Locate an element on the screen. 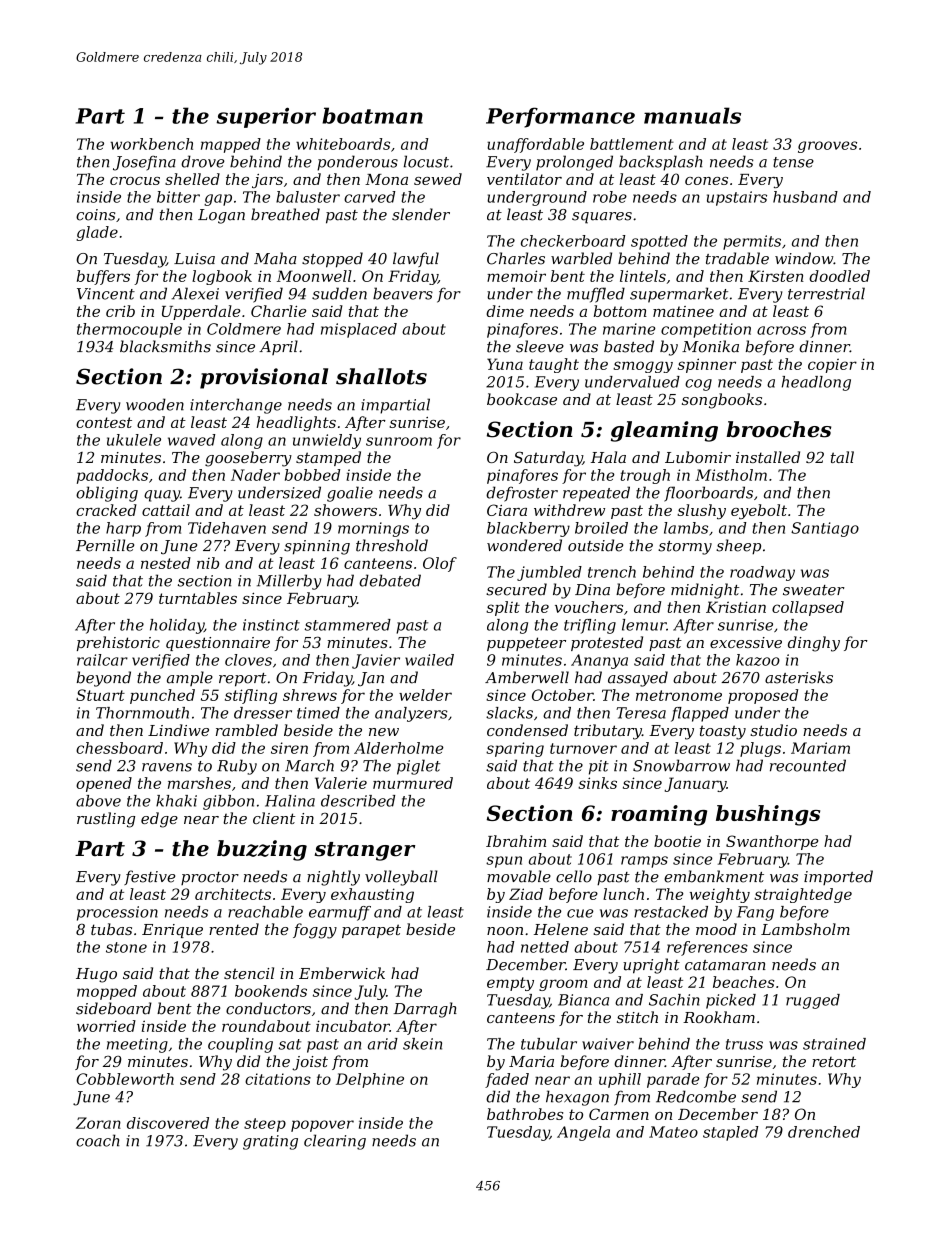 This screenshot has height=1233, width=952. piglet is located at coordinates (419, 767).
